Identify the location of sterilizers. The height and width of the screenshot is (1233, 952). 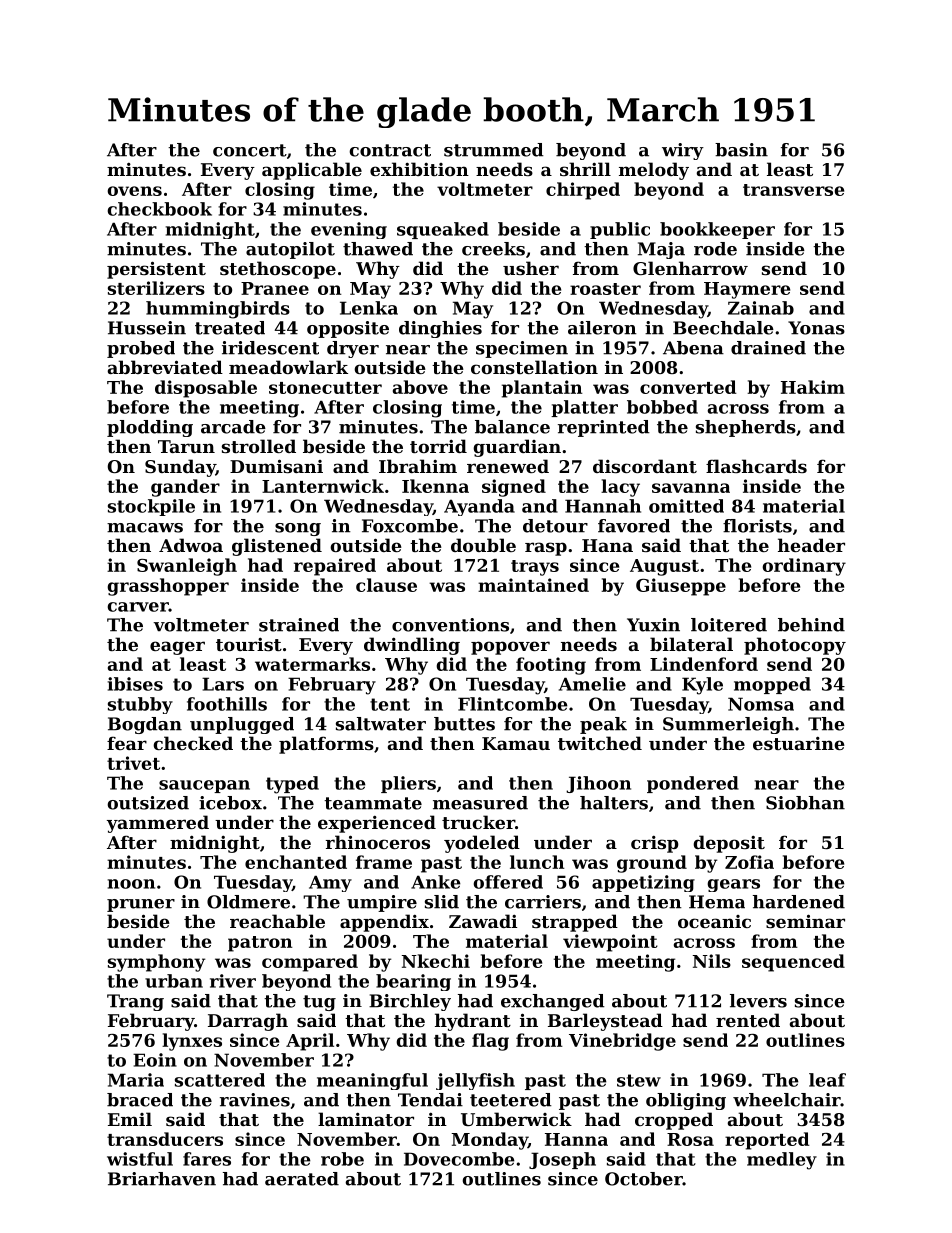
(156, 288).
